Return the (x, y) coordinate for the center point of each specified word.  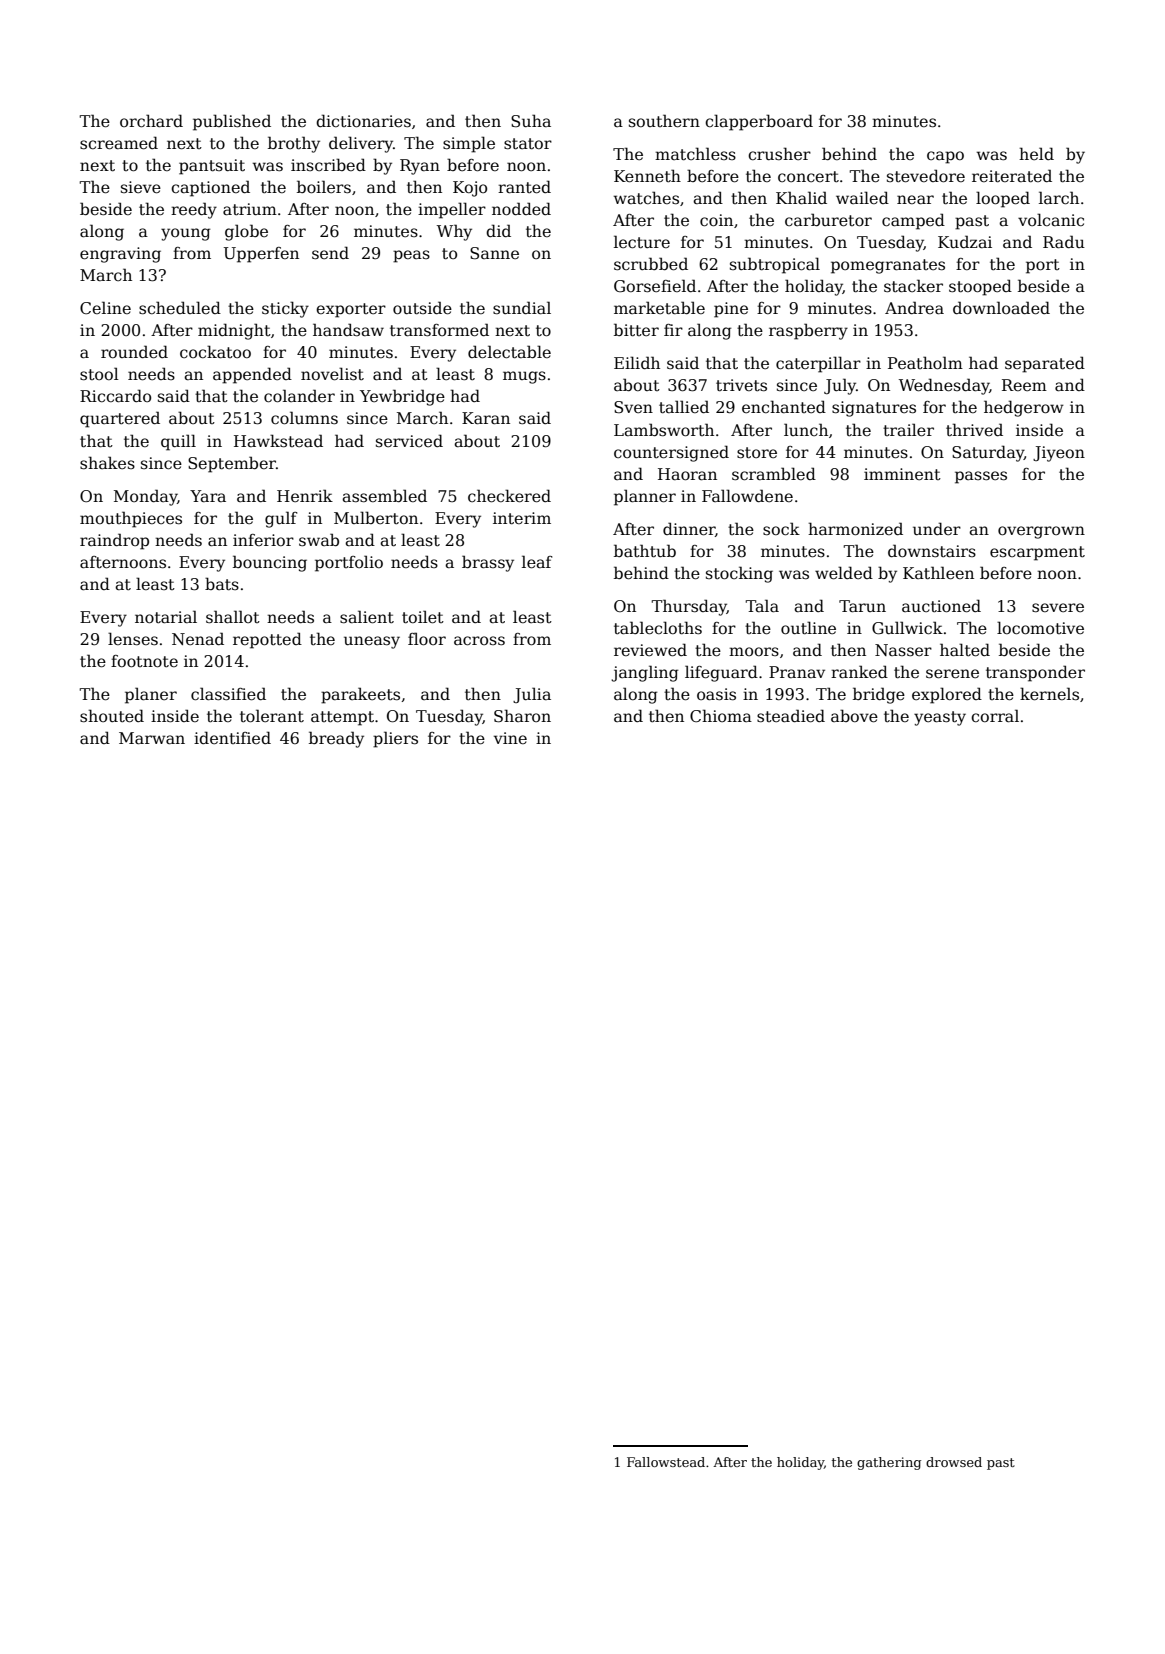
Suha (531, 120)
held (1036, 153)
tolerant (272, 716)
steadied (791, 716)
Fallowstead (666, 1462)
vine (510, 738)
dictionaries (363, 121)
